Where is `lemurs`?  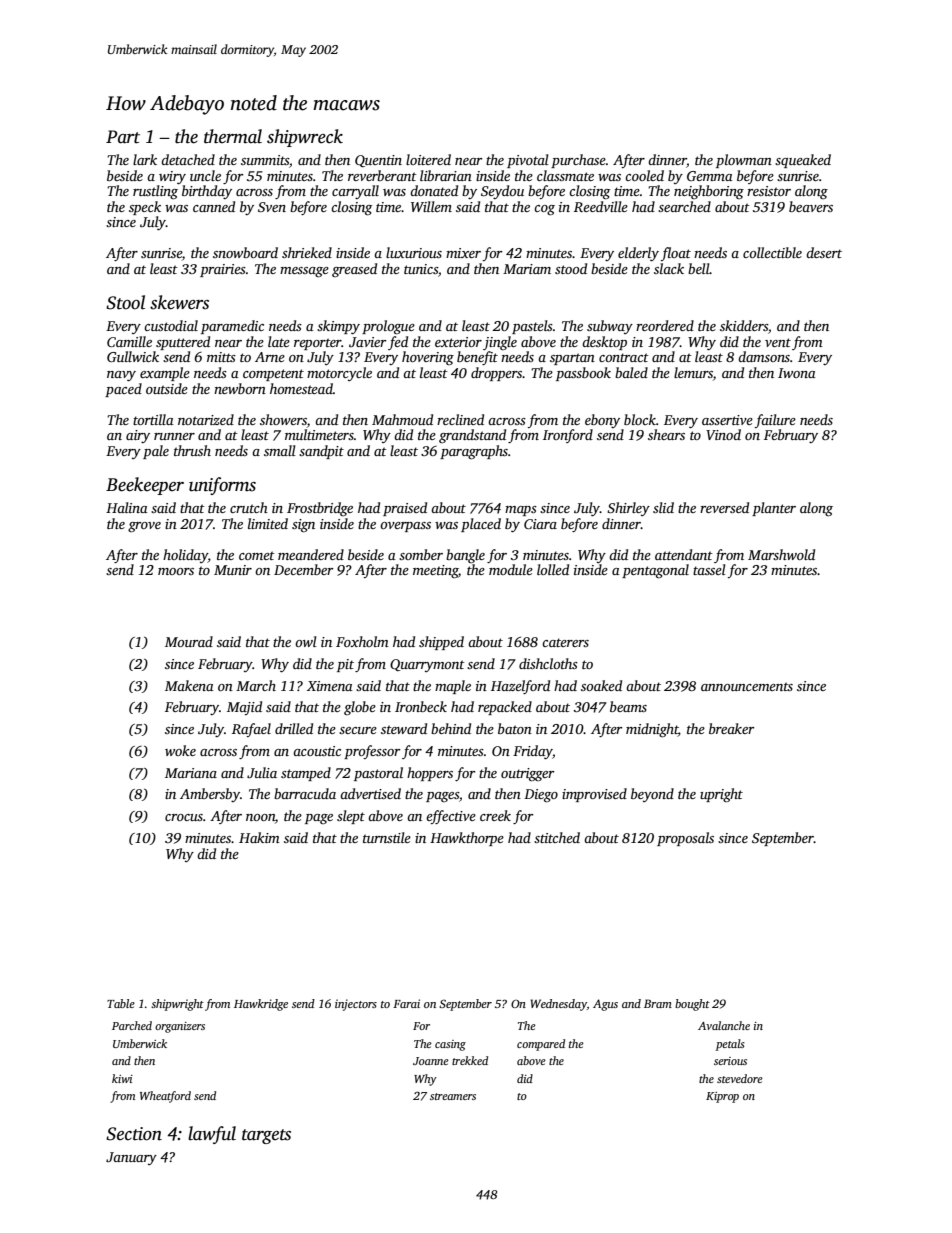 lemurs is located at coordinates (693, 372).
